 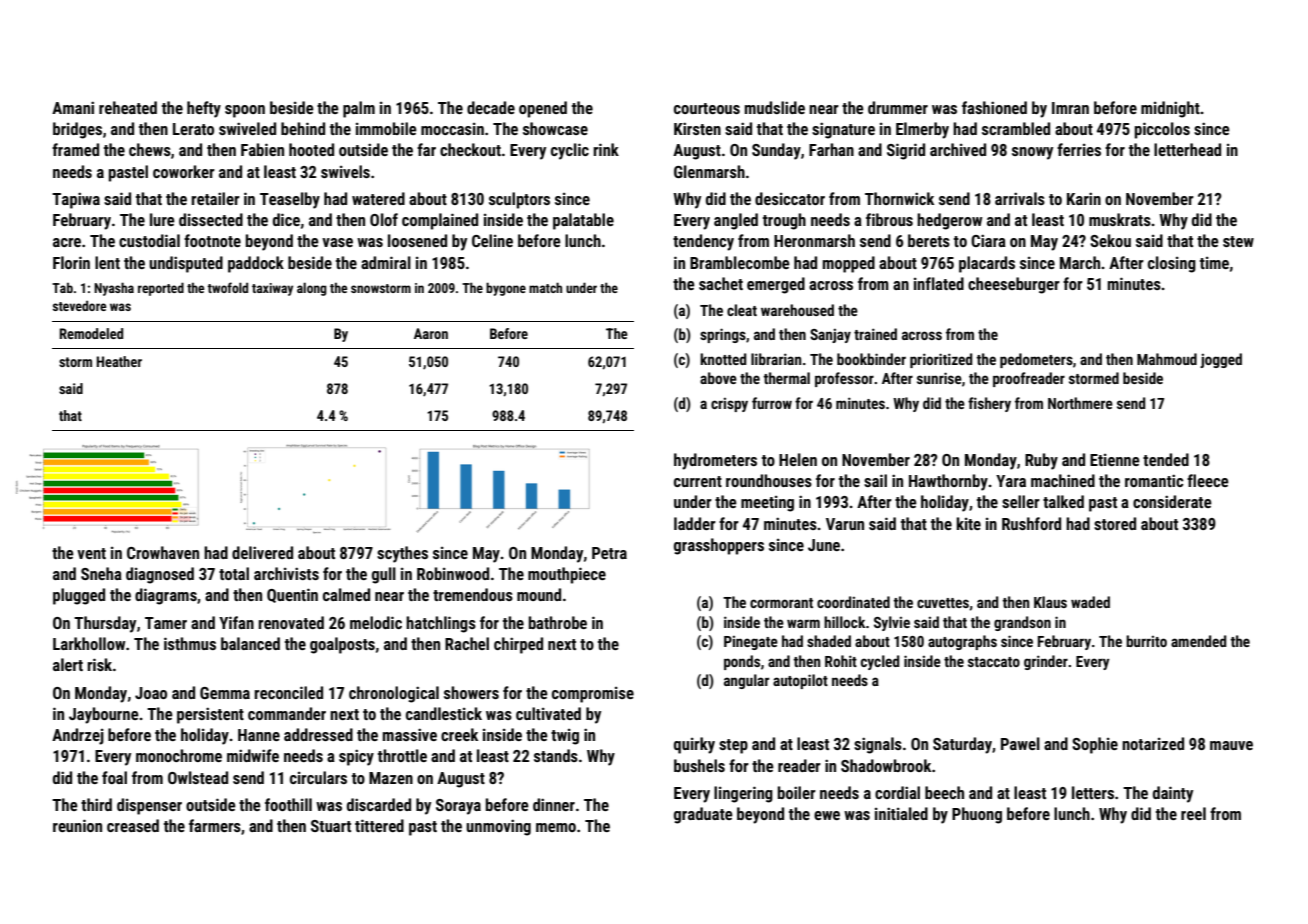 What do you see at coordinates (519, 200) in the image?
I see `sculptors` at bounding box center [519, 200].
